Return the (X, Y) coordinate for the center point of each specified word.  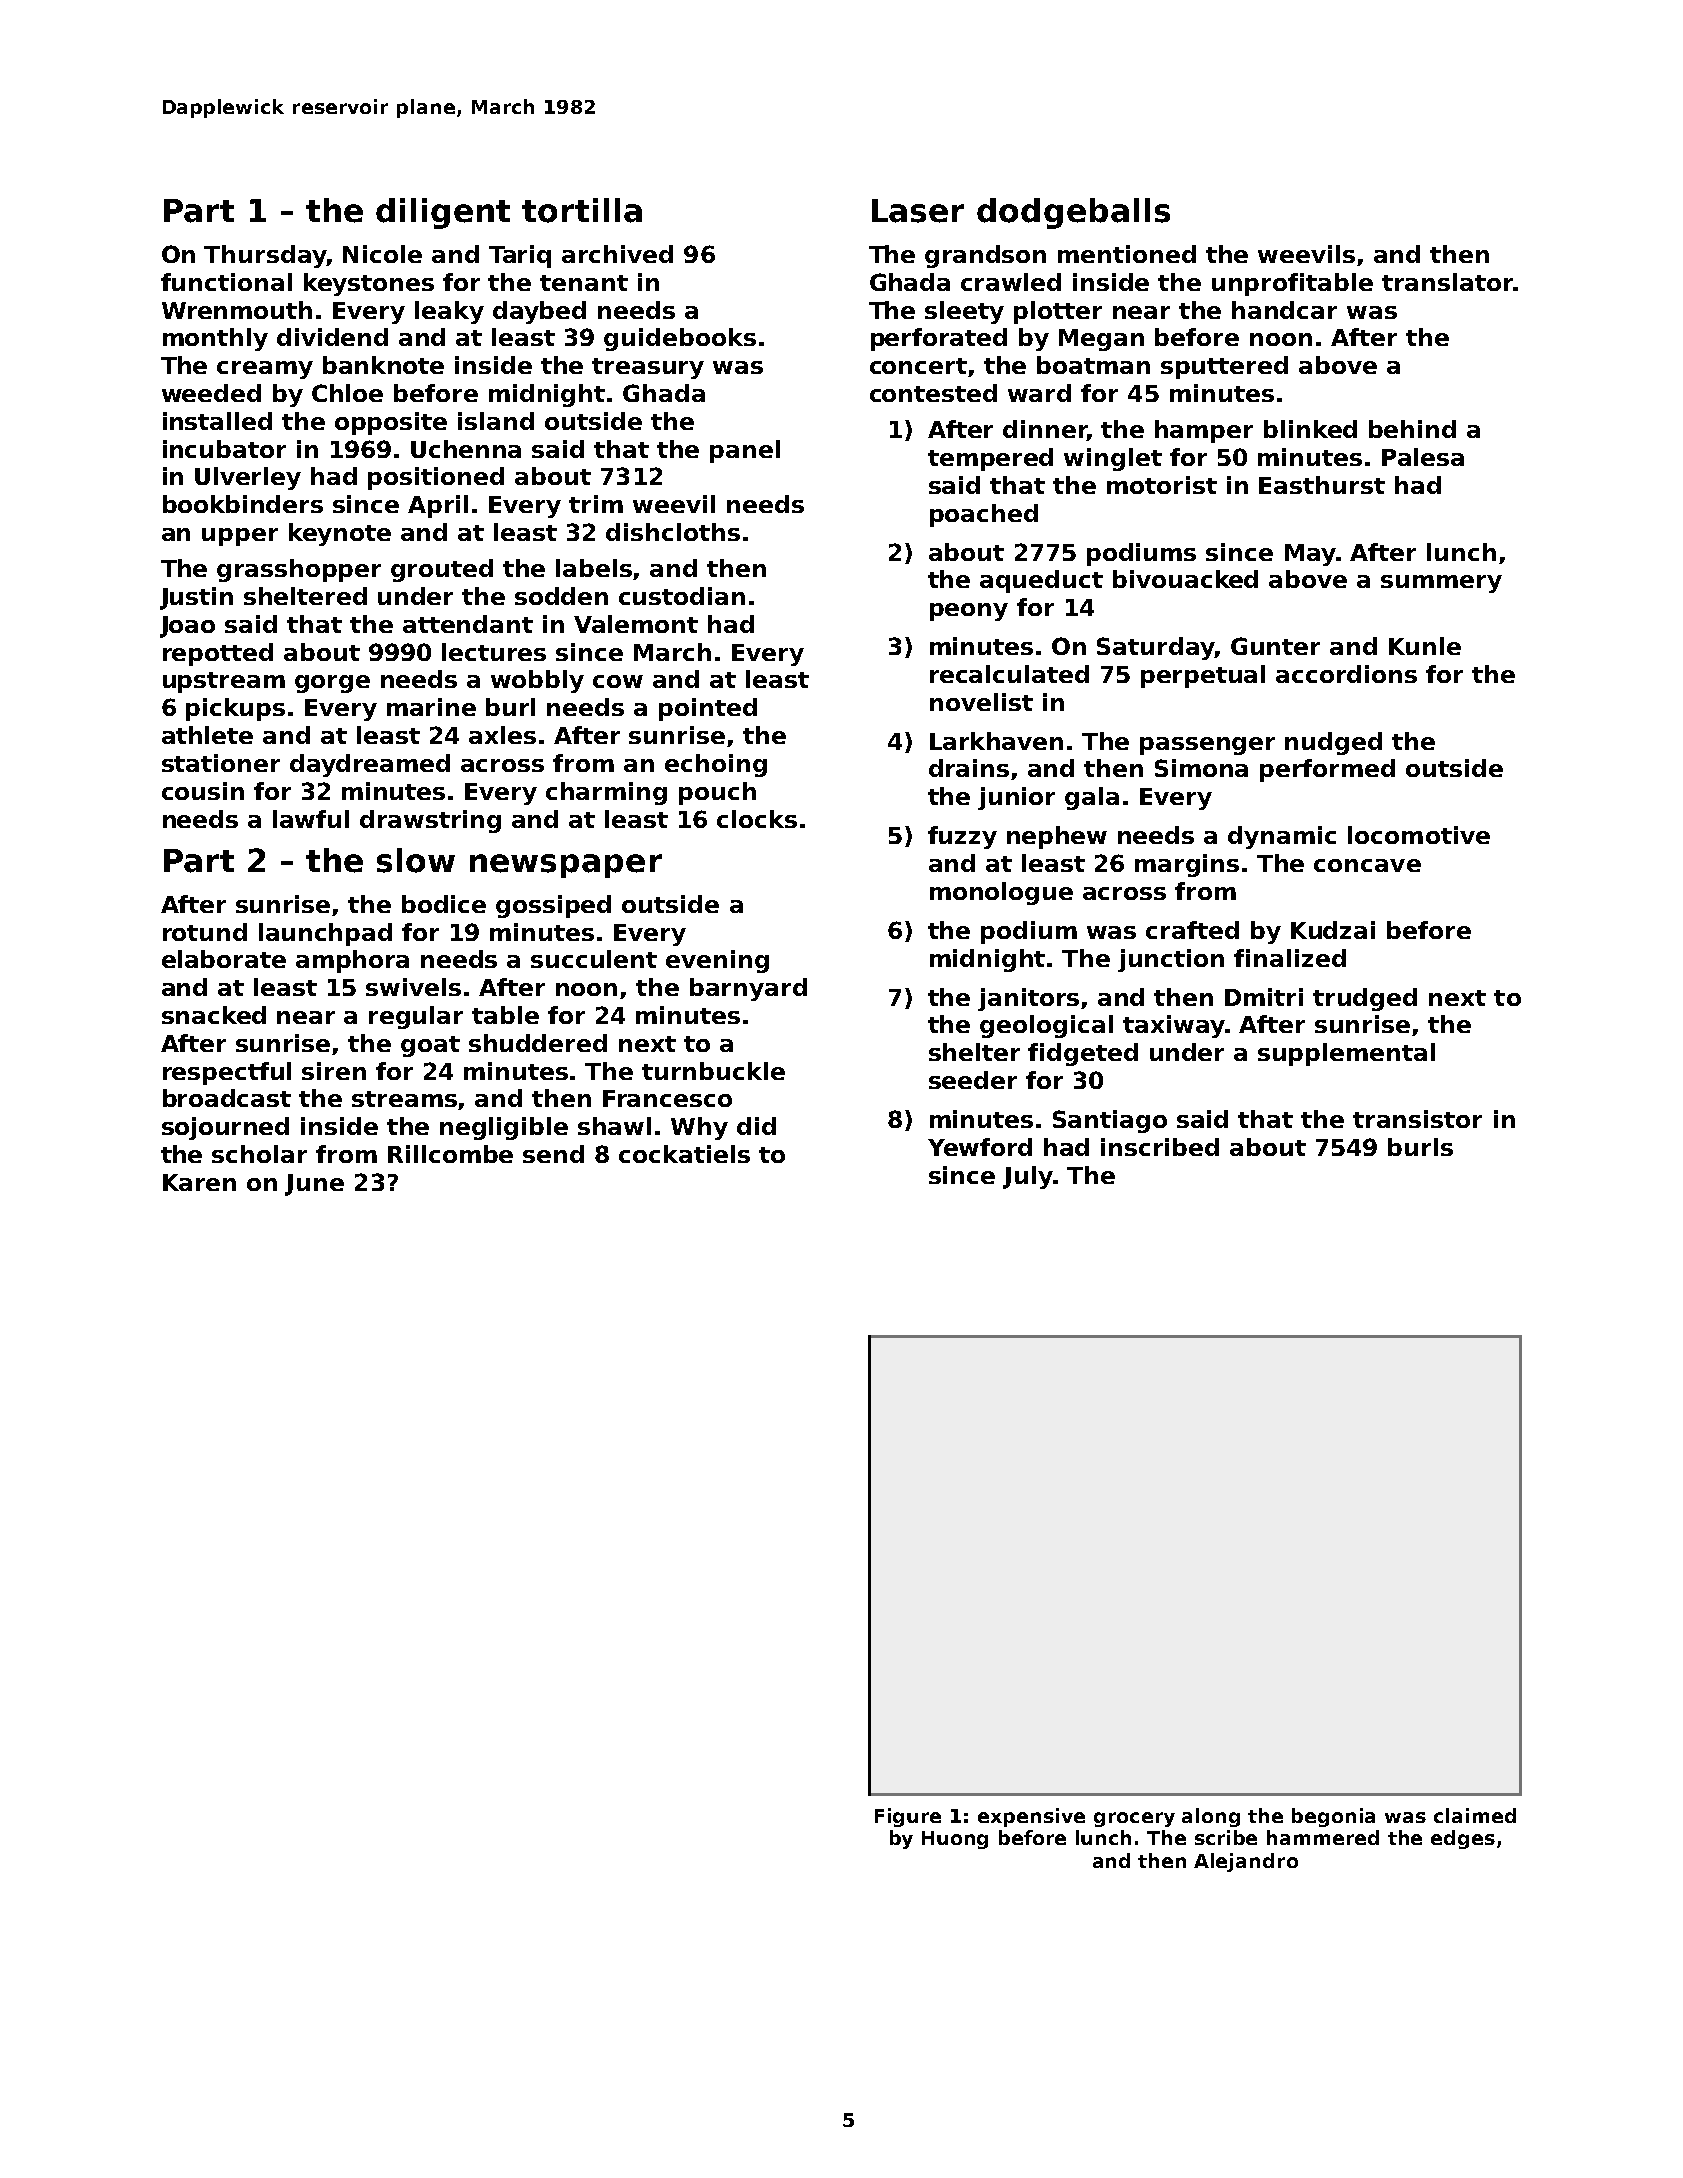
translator (1447, 282)
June (314, 1185)
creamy (265, 370)
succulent (594, 959)
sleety (964, 312)
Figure (908, 1817)
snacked (214, 1015)
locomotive (1419, 835)
